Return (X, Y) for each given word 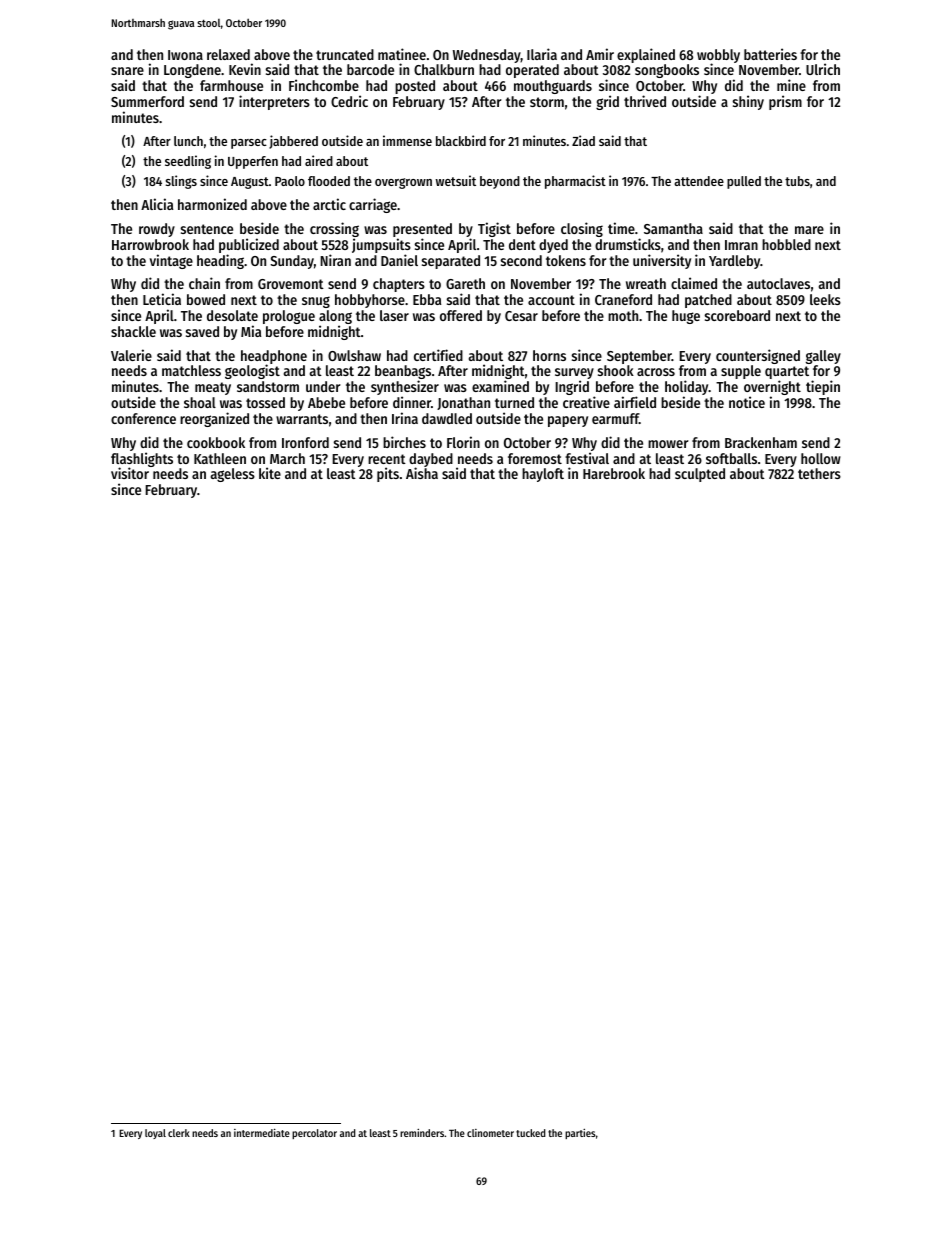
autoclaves (778, 283)
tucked (531, 1133)
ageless (233, 475)
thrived (645, 101)
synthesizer (405, 389)
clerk (179, 1133)
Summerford (147, 101)
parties (580, 1134)
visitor (130, 473)
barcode (370, 69)
